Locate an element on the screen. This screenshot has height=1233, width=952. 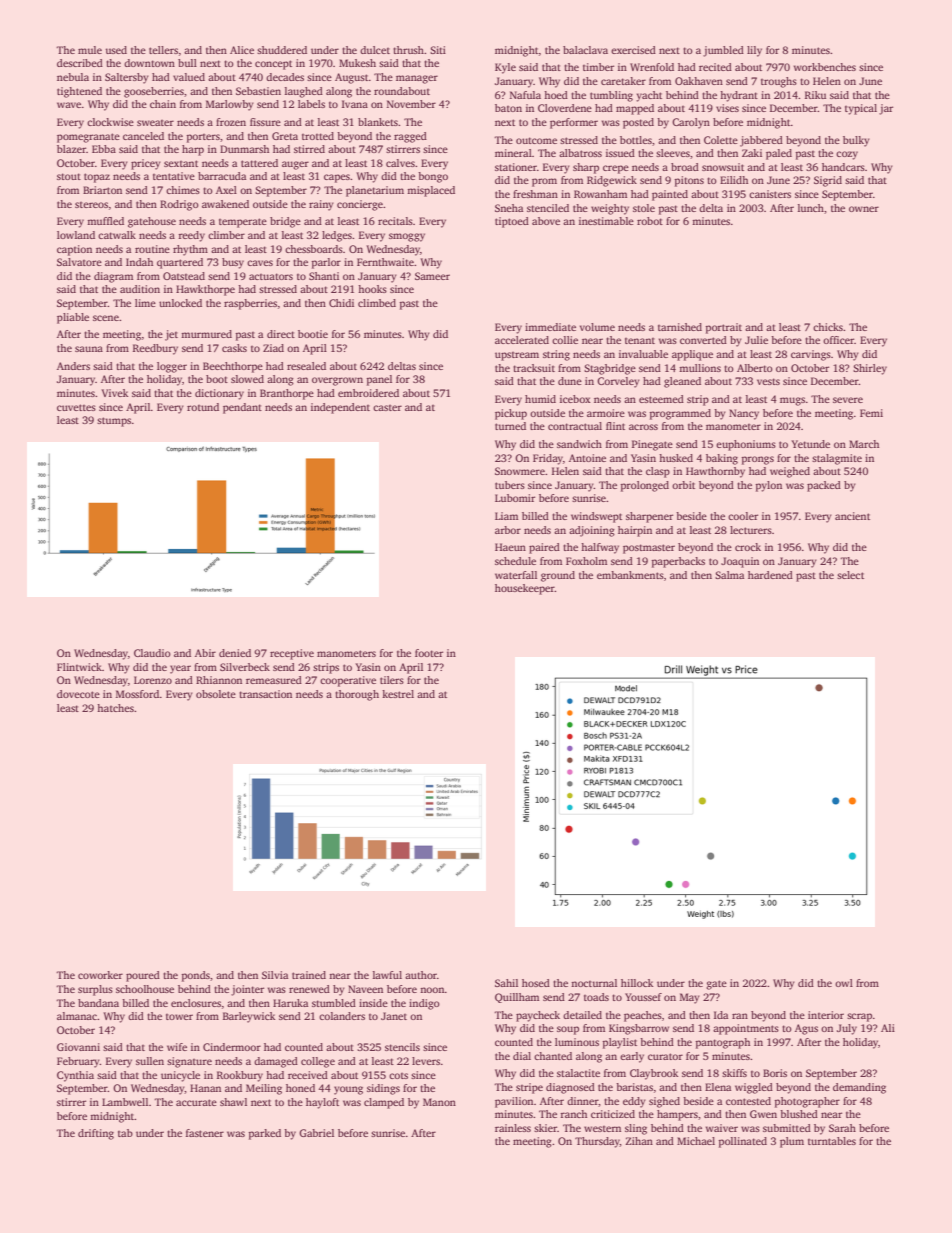
kestrel is located at coordinates (398, 694).
